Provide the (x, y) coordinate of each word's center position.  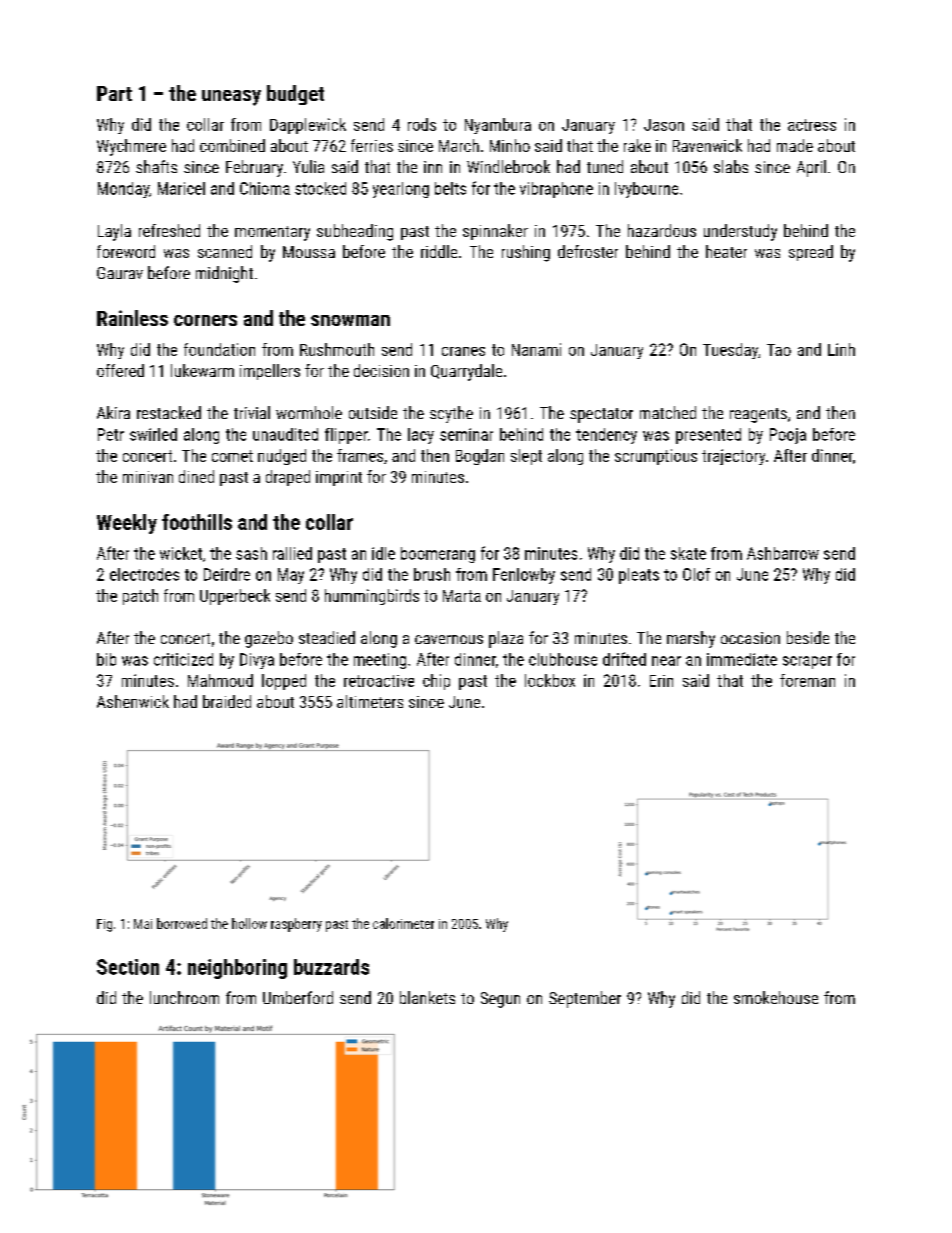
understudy (740, 232)
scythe (451, 414)
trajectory (733, 457)
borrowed (182, 923)
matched (668, 412)
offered (120, 370)
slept (526, 457)
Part (114, 93)
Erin (661, 681)
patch (140, 597)
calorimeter (403, 923)
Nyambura (498, 126)
